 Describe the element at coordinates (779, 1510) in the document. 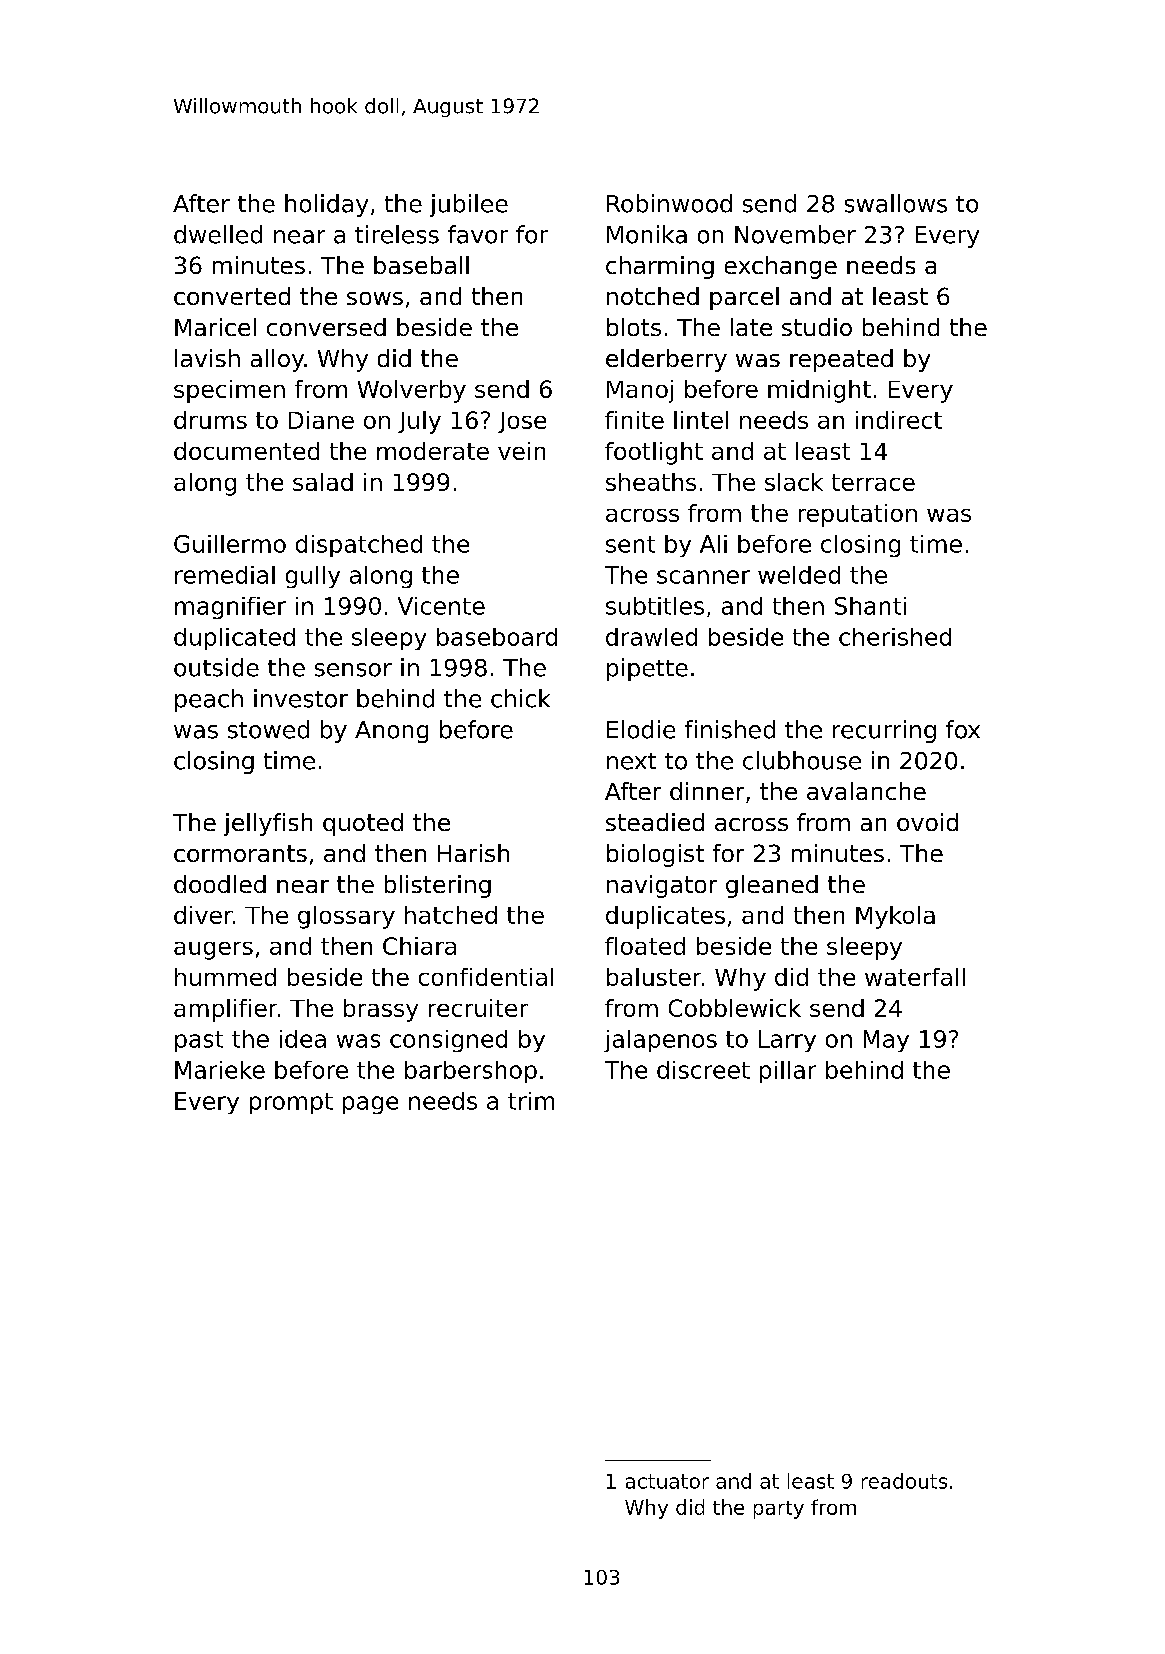

I see `party` at that location.
